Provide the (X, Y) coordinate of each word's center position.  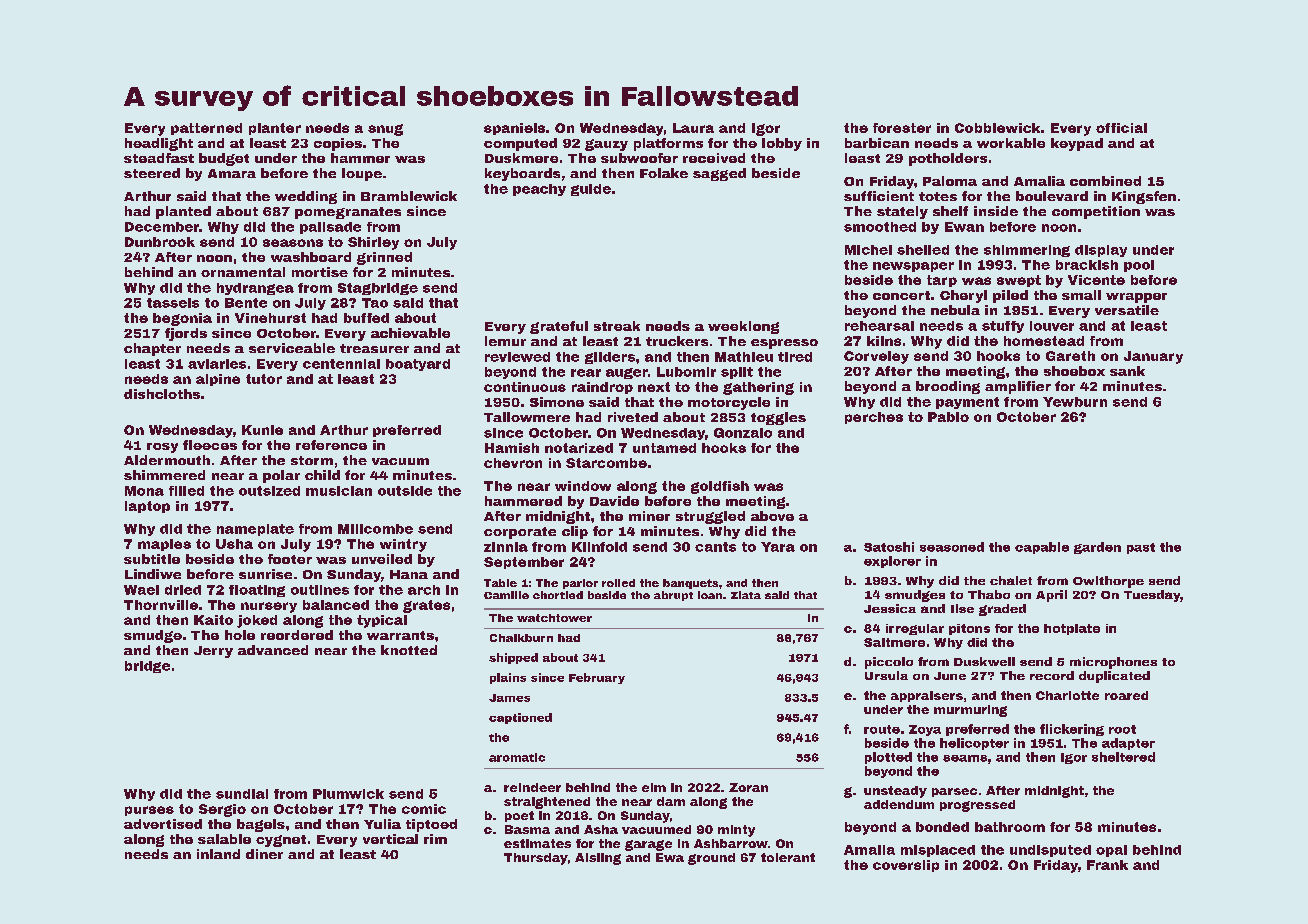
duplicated (1114, 677)
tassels (173, 303)
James (509, 698)
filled (186, 491)
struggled (710, 517)
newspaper (913, 267)
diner (264, 854)
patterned (206, 129)
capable (1042, 548)
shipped (513, 658)
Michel (868, 250)
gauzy (606, 145)
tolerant (788, 857)
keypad (1077, 144)
